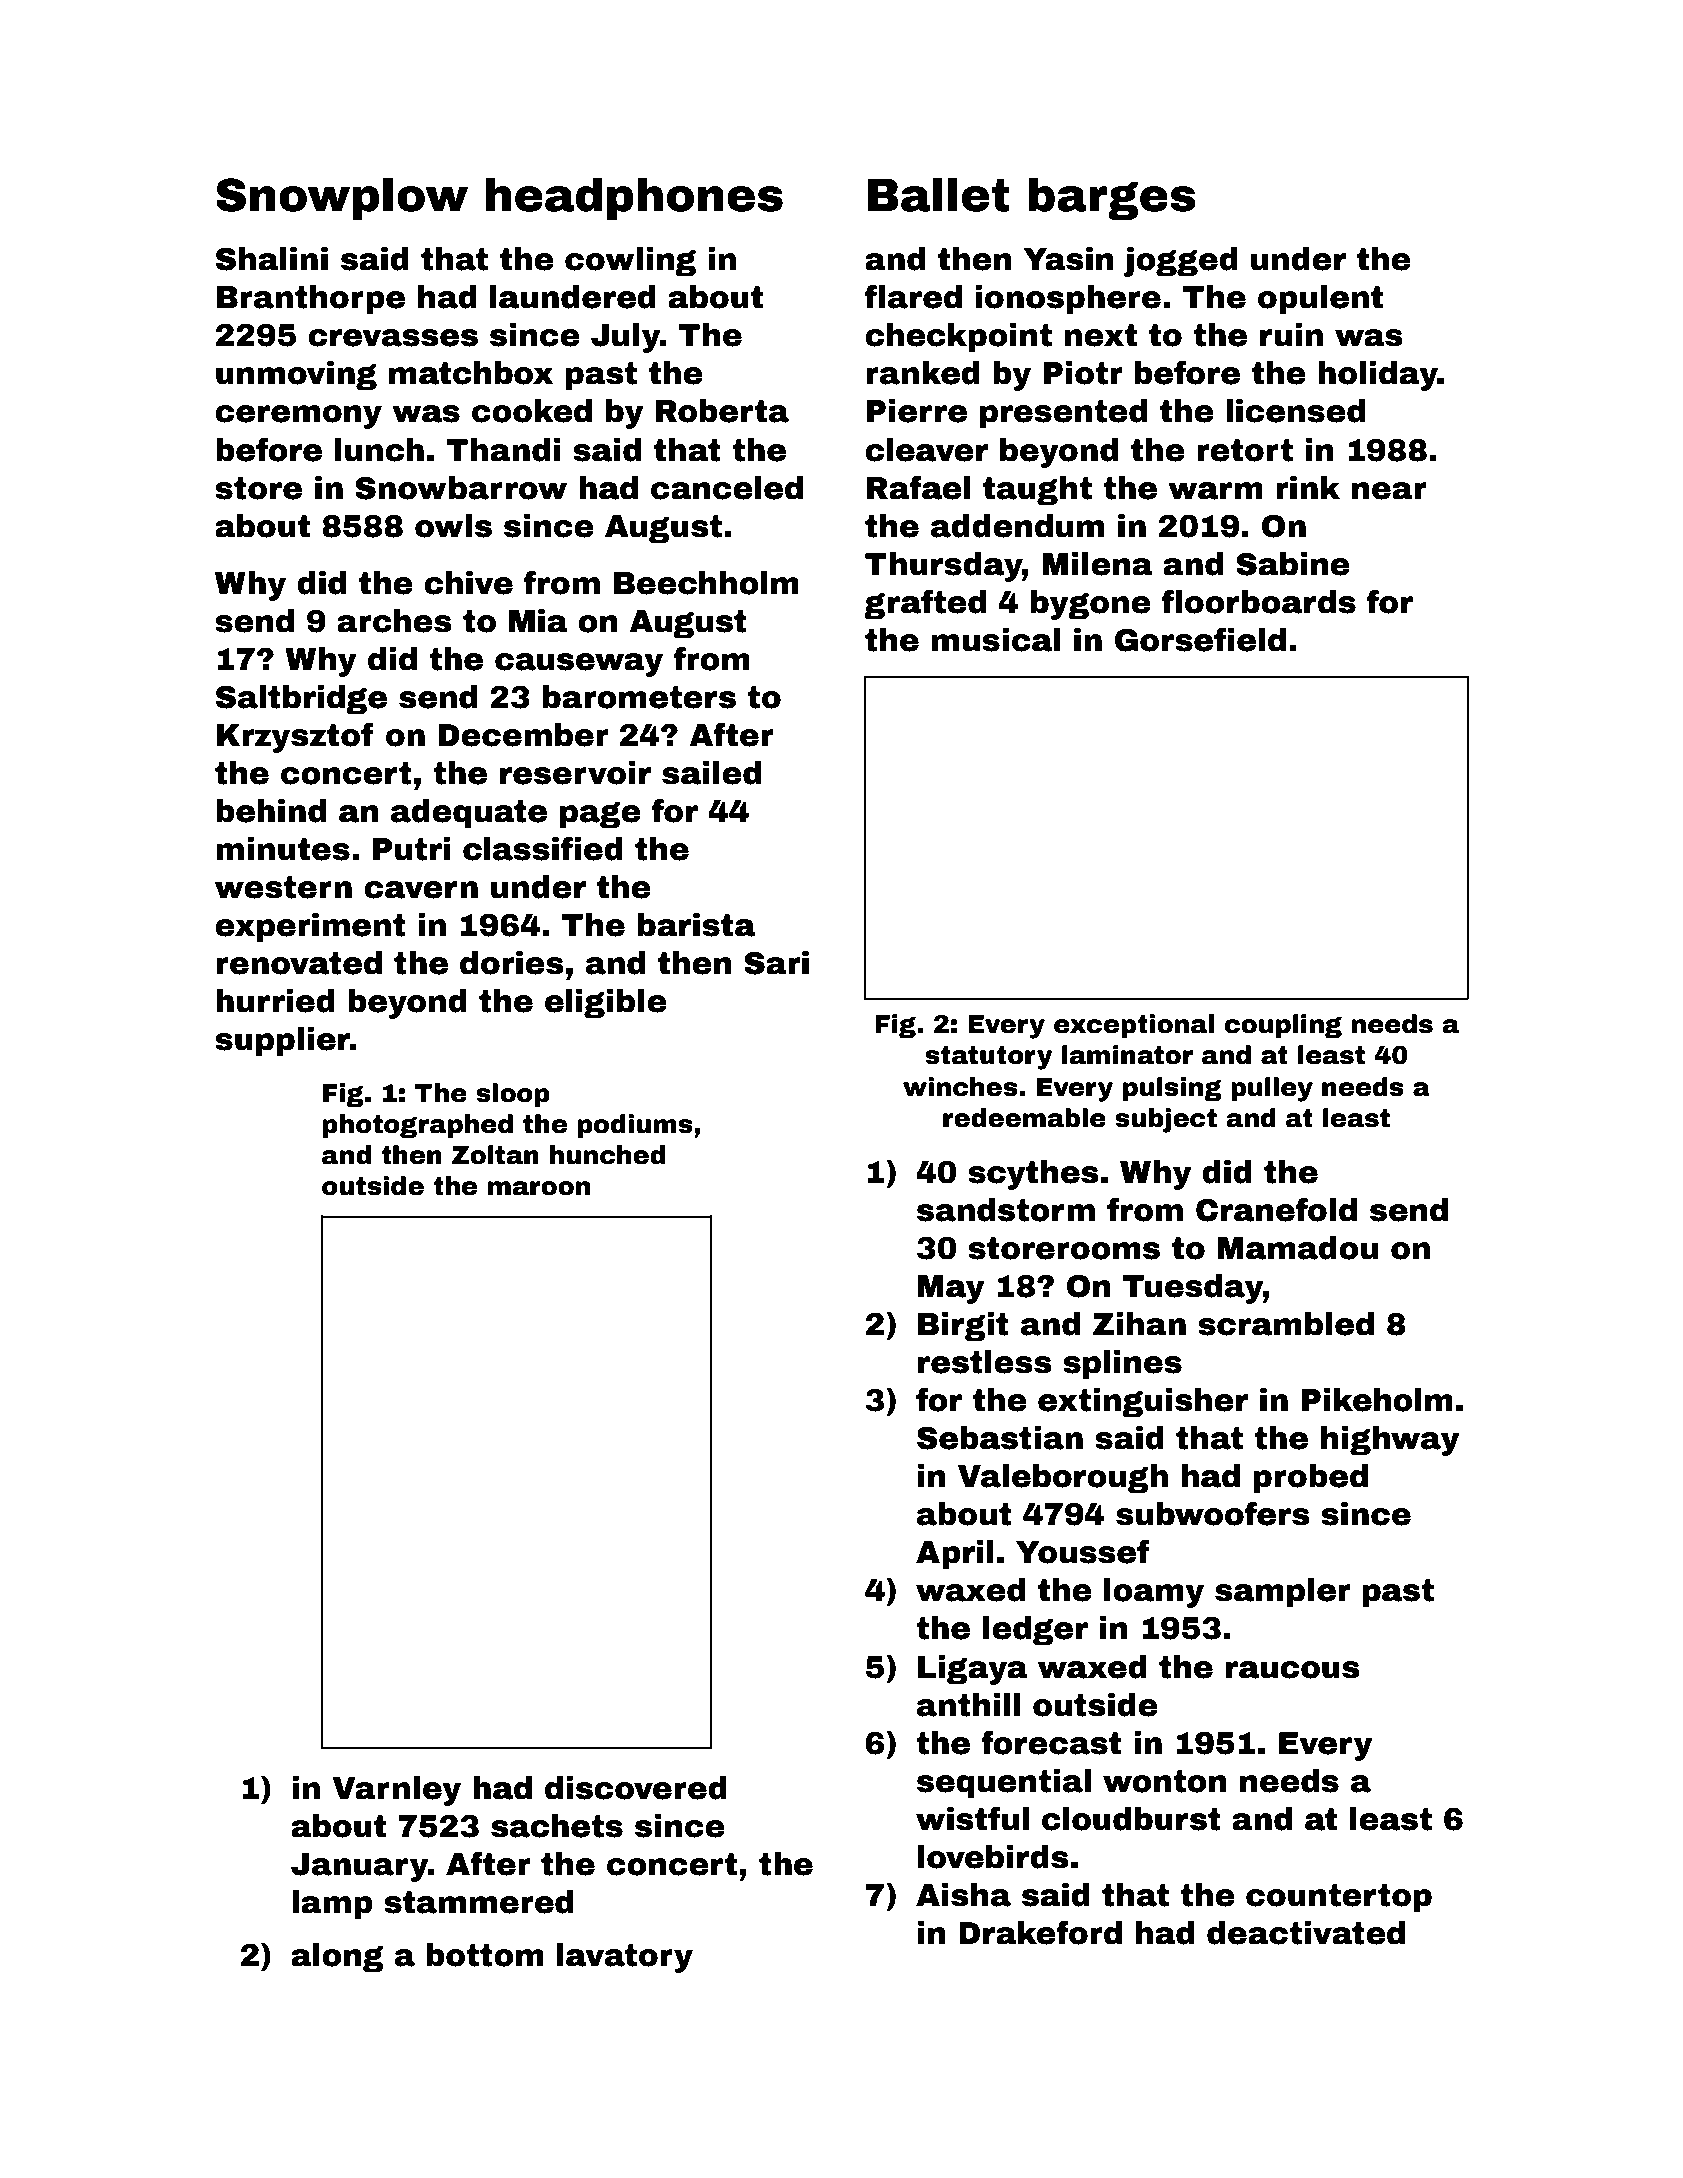 The image size is (1683, 2178). I want to click on western, so click(283, 887).
